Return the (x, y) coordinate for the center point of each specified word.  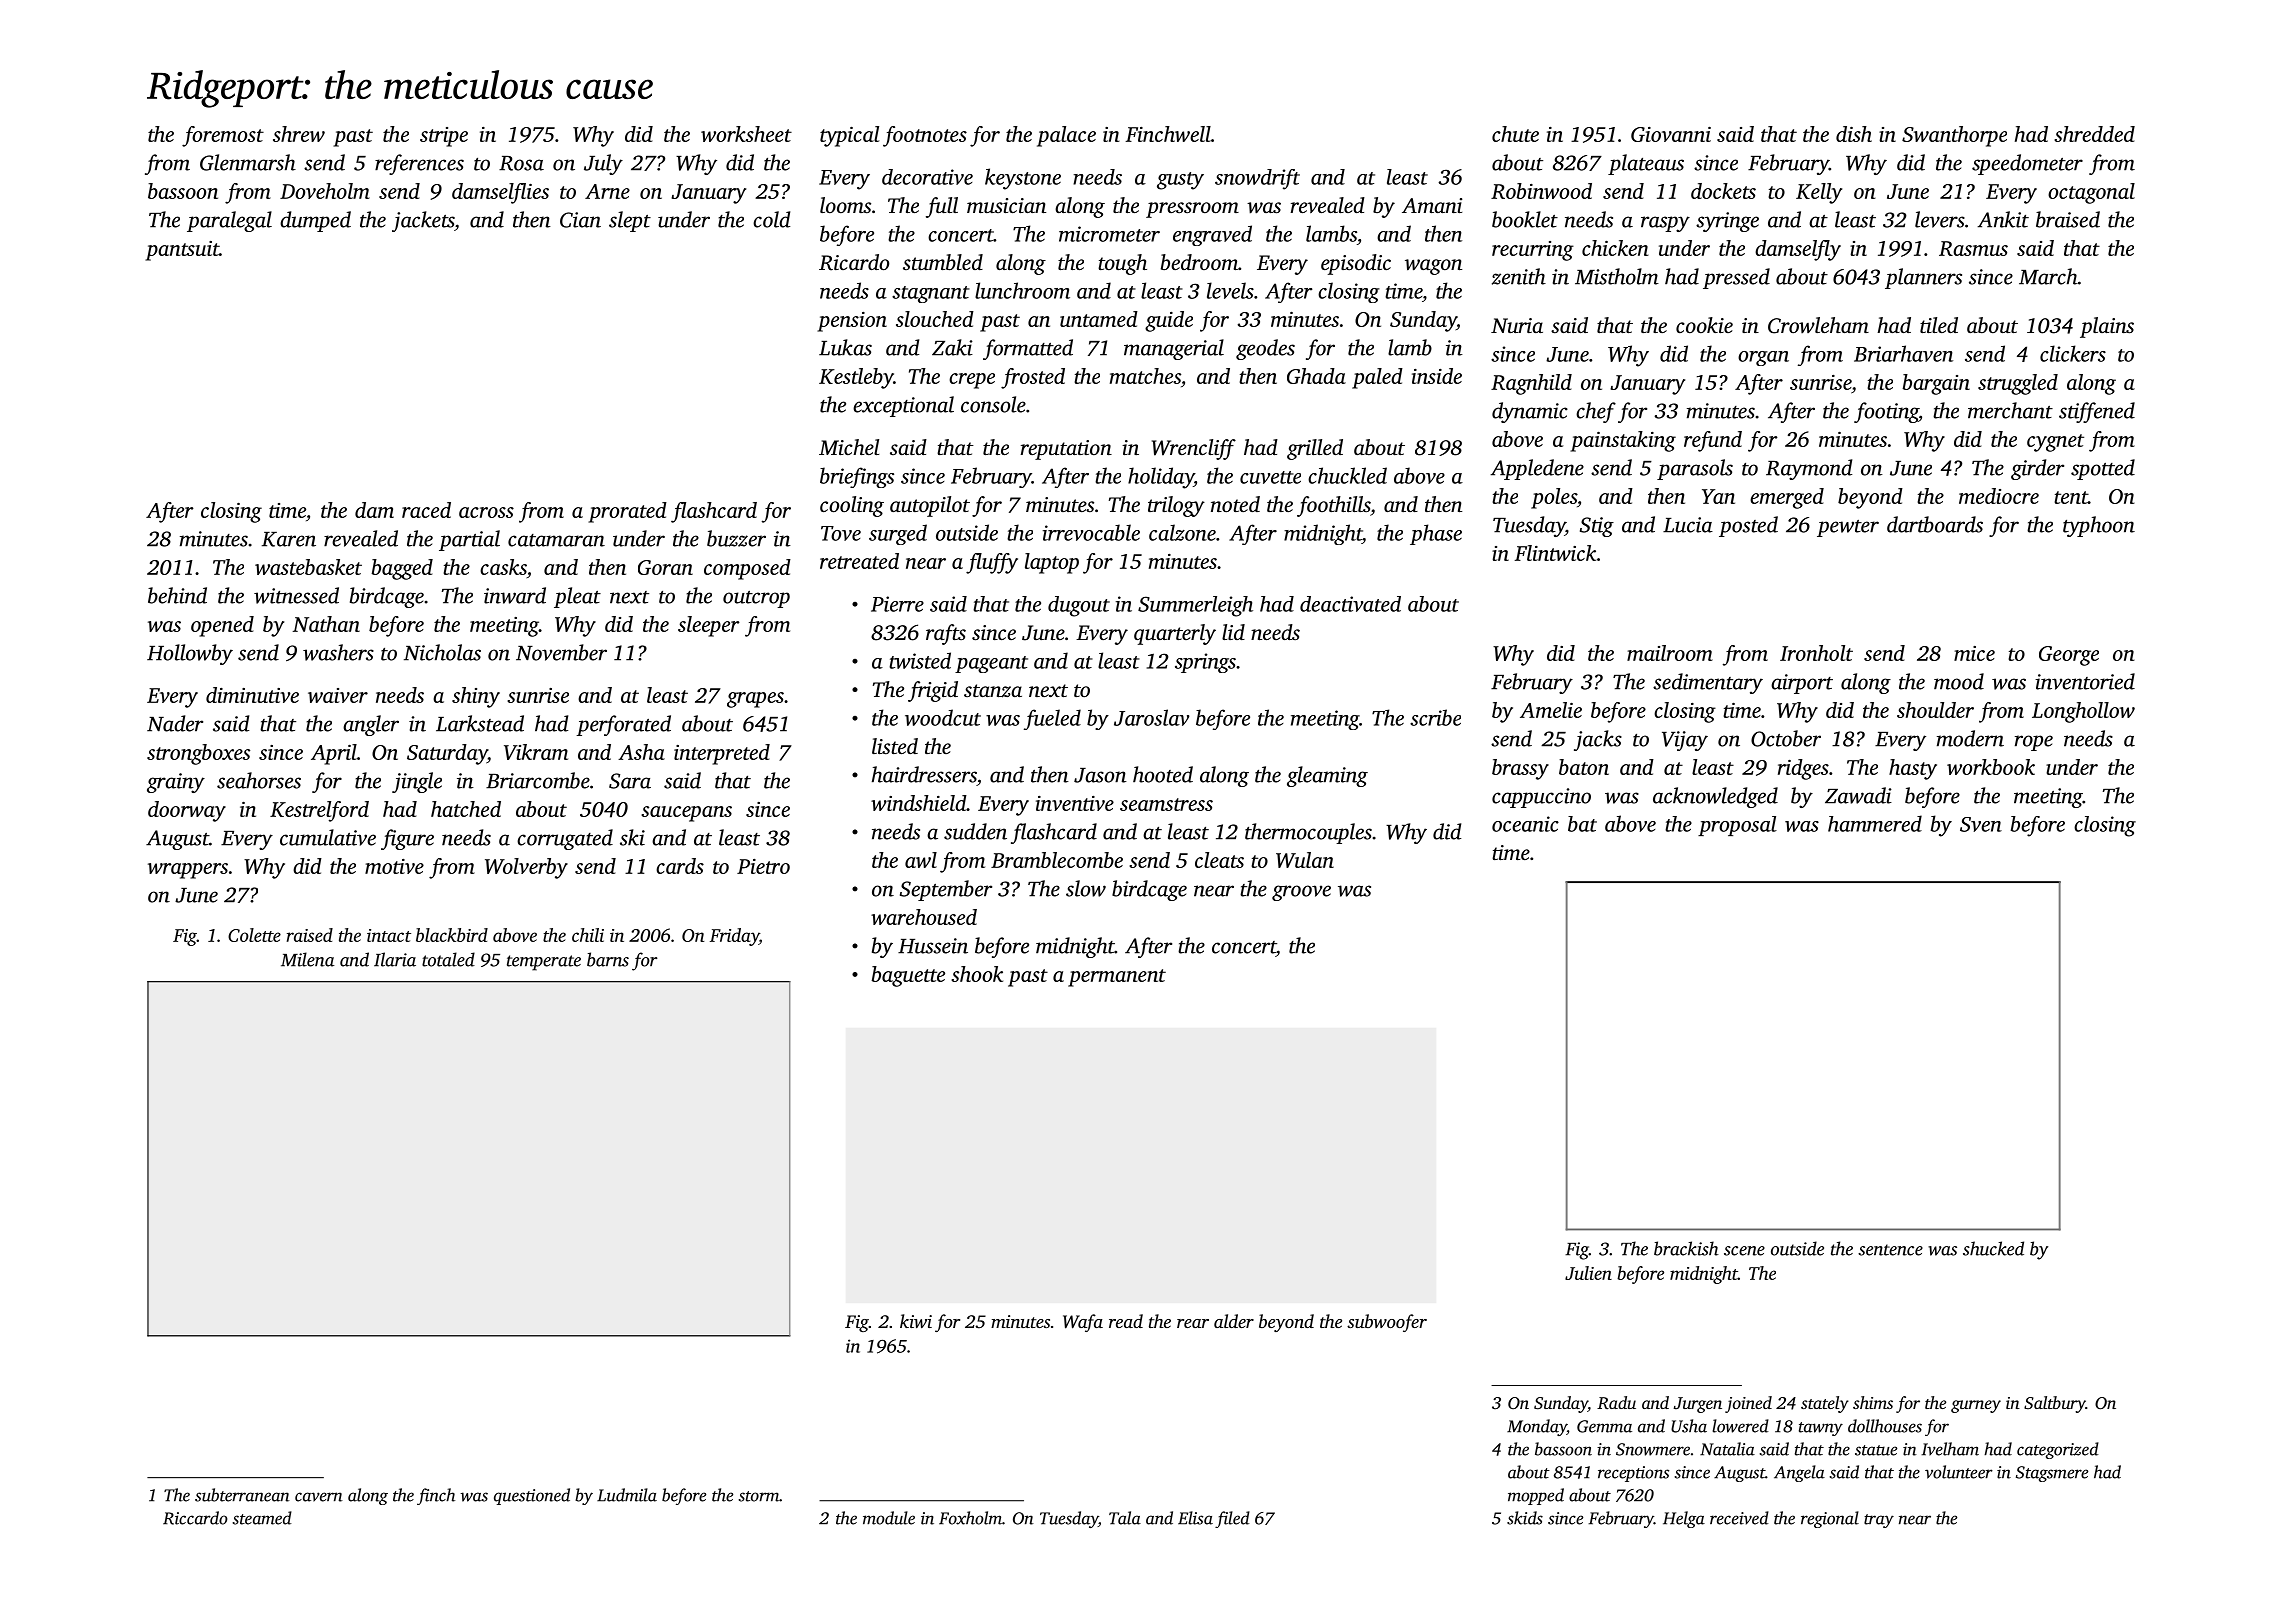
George (2069, 656)
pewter (1848, 528)
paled (1377, 378)
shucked (1993, 1248)
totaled (448, 959)
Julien (1588, 1273)
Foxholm (970, 1518)
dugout (1079, 606)
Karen (289, 539)
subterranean (242, 1495)
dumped (315, 221)
